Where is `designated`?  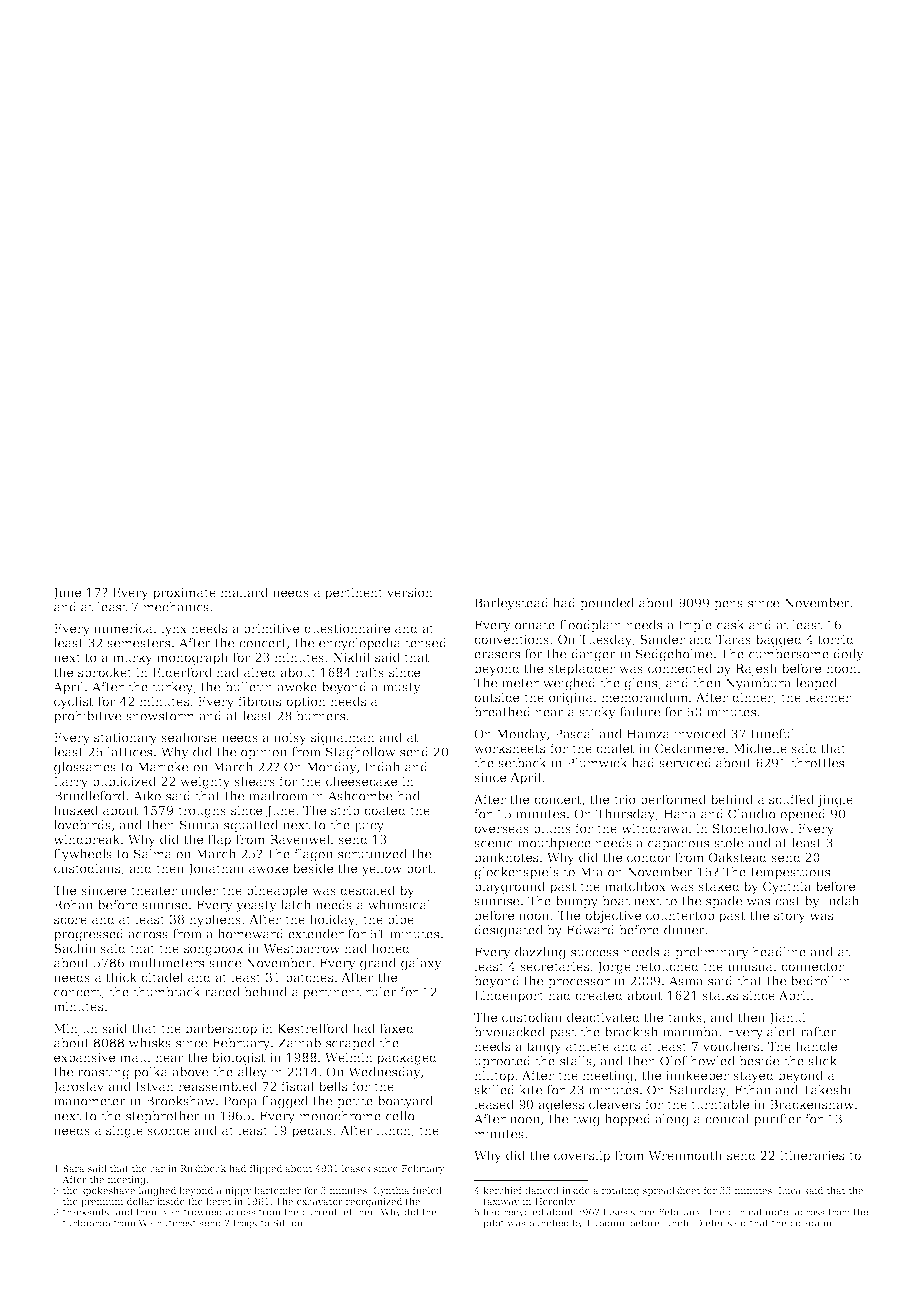
designated is located at coordinates (508, 931).
